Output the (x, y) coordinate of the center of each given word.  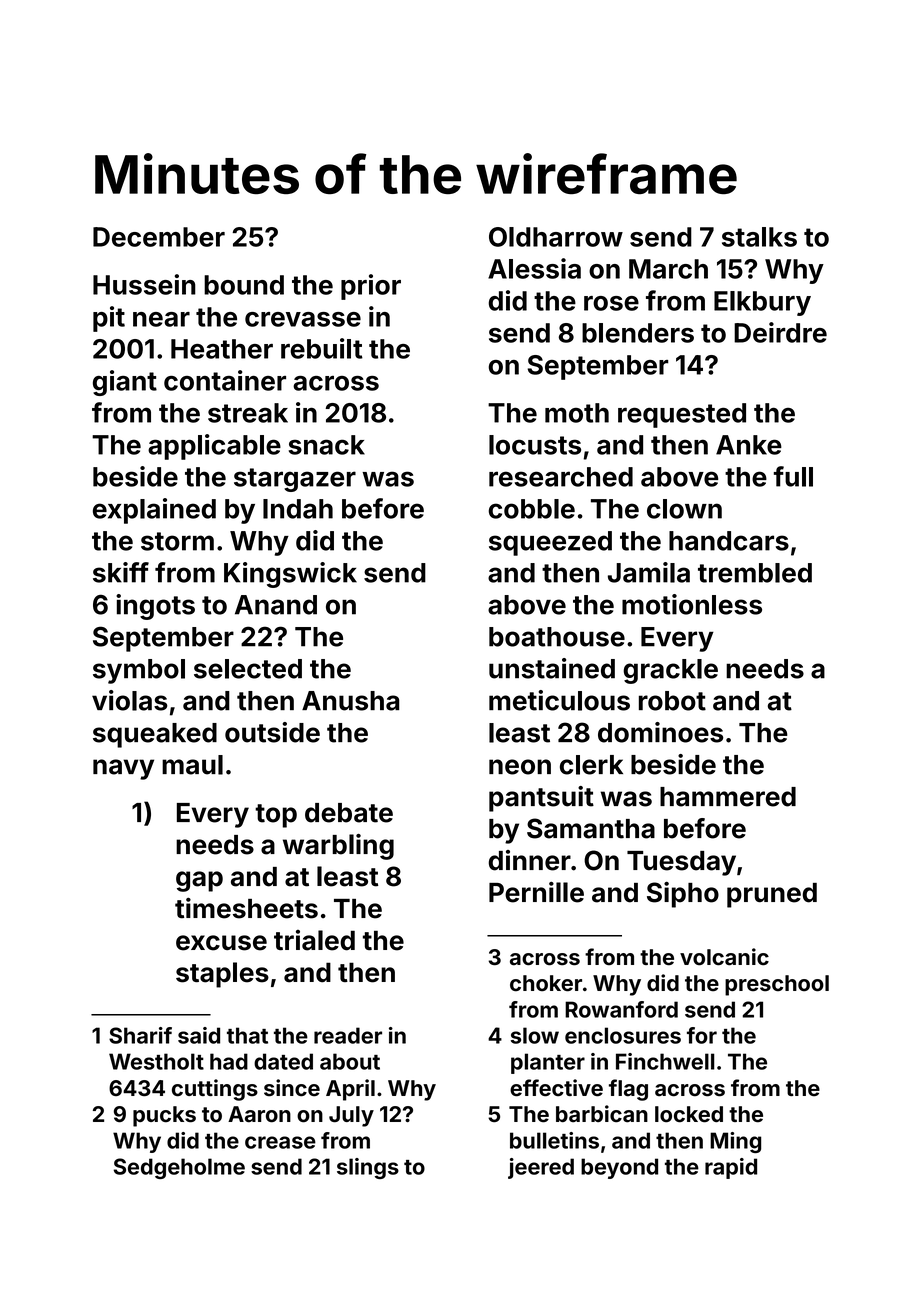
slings (368, 1168)
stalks (759, 237)
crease (280, 1142)
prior (371, 287)
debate (349, 813)
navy (123, 769)
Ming (735, 1142)
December (159, 237)
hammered (728, 797)
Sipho (683, 895)
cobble (532, 509)
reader (348, 1035)
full (793, 476)
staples (222, 975)
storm (177, 541)
